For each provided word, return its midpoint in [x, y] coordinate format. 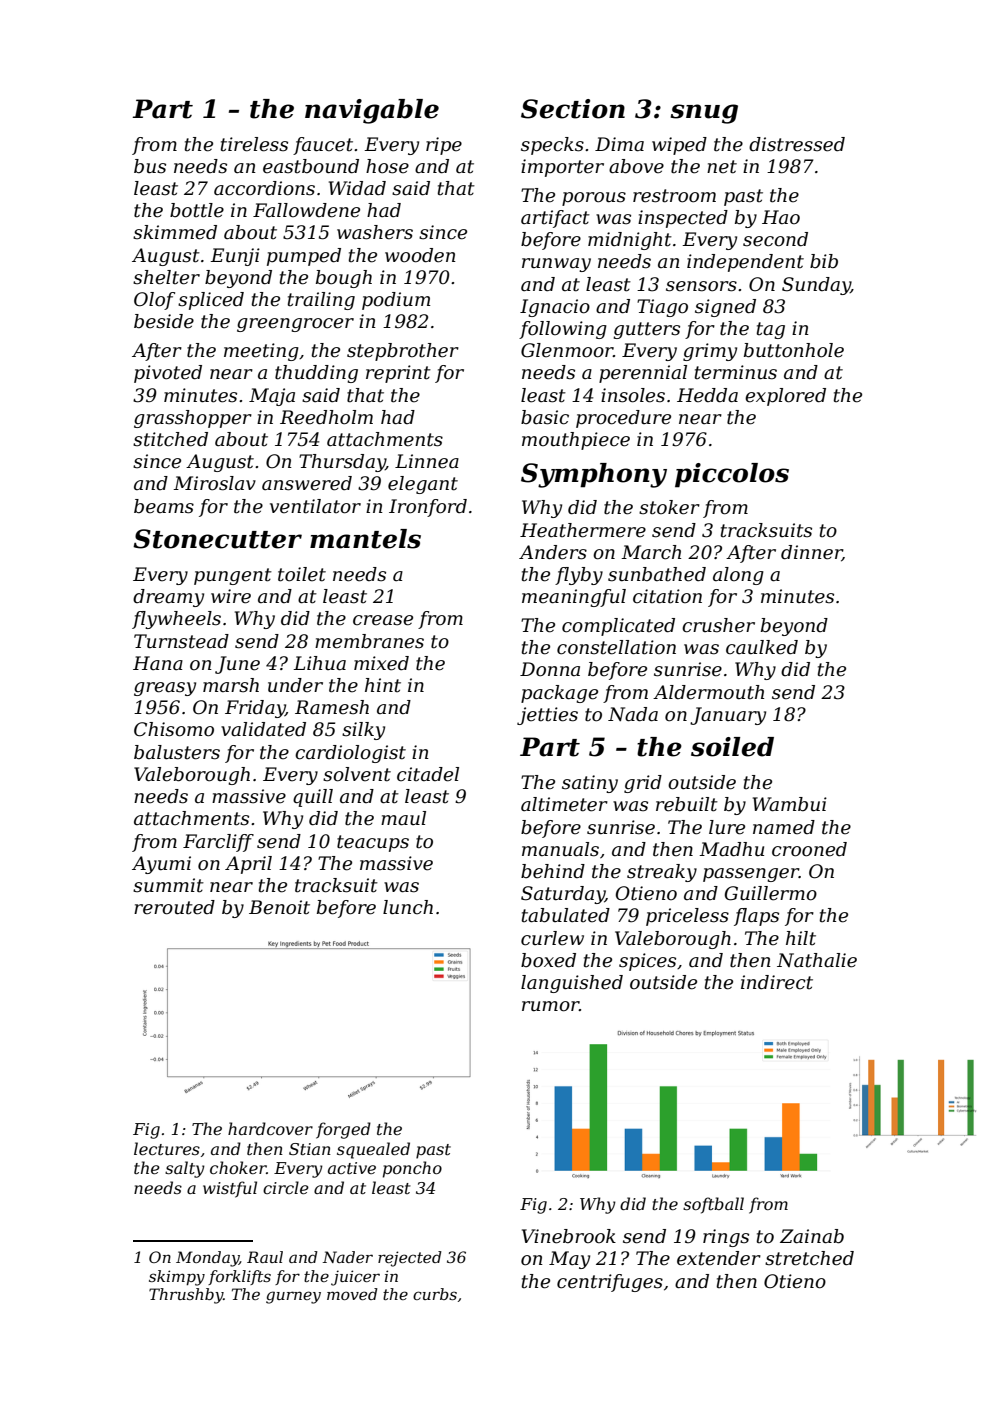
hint [383, 685]
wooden [420, 255]
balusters [177, 752]
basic [545, 417]
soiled [732, 747]
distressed [797, 144]
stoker [669, 507]
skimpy [177, 1278]
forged [343, 1130]
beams [164, 506]
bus [150, 166]
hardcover [270, 1128]
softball [713, 1205]
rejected [410, 1259]
